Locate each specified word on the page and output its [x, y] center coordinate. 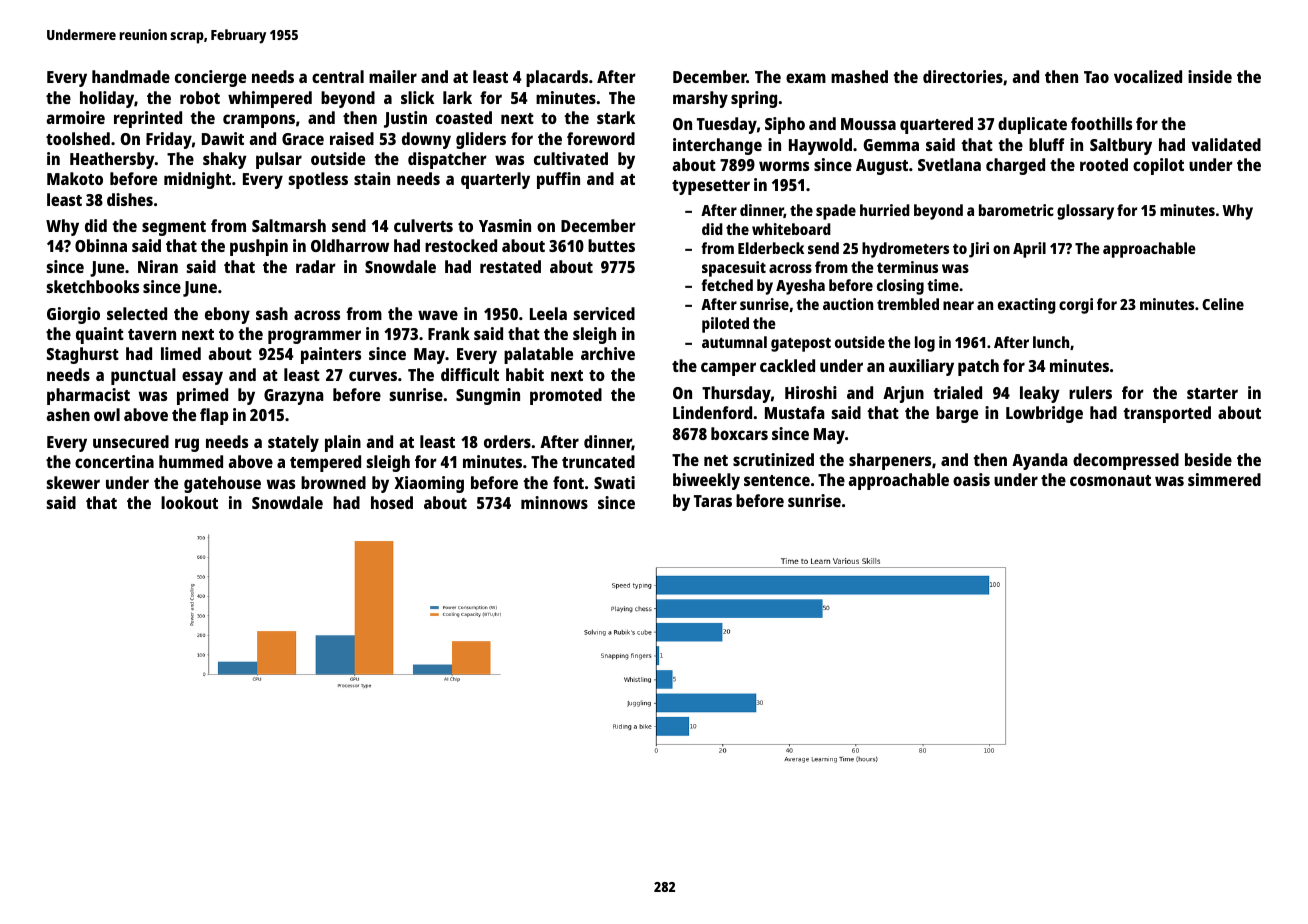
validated [1226, 144]
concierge [210, 78]
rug [187, 445]
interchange [717, 146]
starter [1212, 393]
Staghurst [83, 355]
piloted [725, 325]
